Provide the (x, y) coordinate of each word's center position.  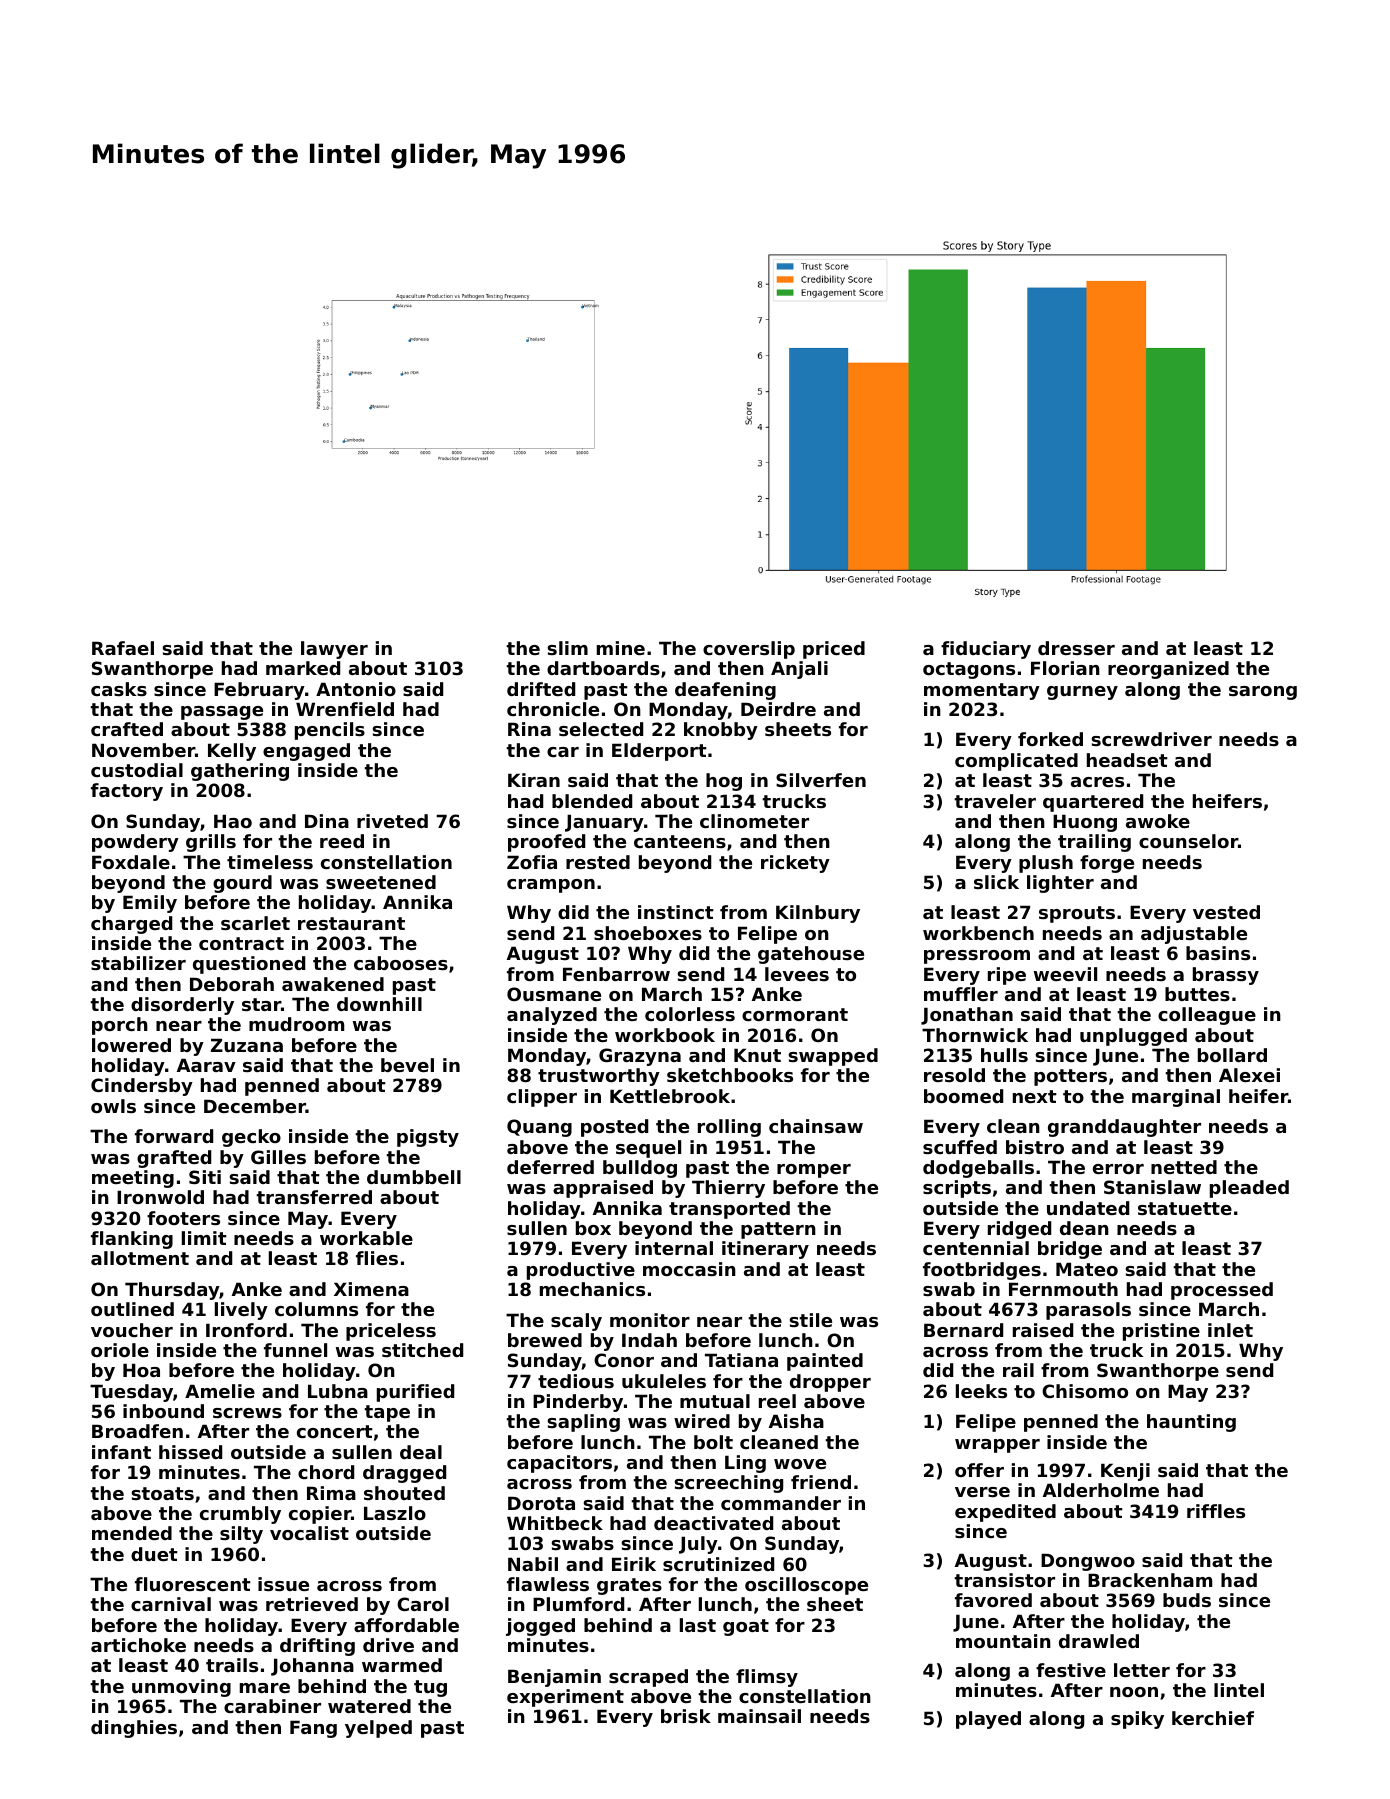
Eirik (634, 1564)
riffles (1216, 1511)
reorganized (1168, 670)
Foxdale (131, 862)
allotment (140, 1258)
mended (132, 1533)
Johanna (312, 1667)
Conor (624, 1360)
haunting (1191, 1423)
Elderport (659, 752)
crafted (127, 729)
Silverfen (821, 780)
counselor (1188, 841)
